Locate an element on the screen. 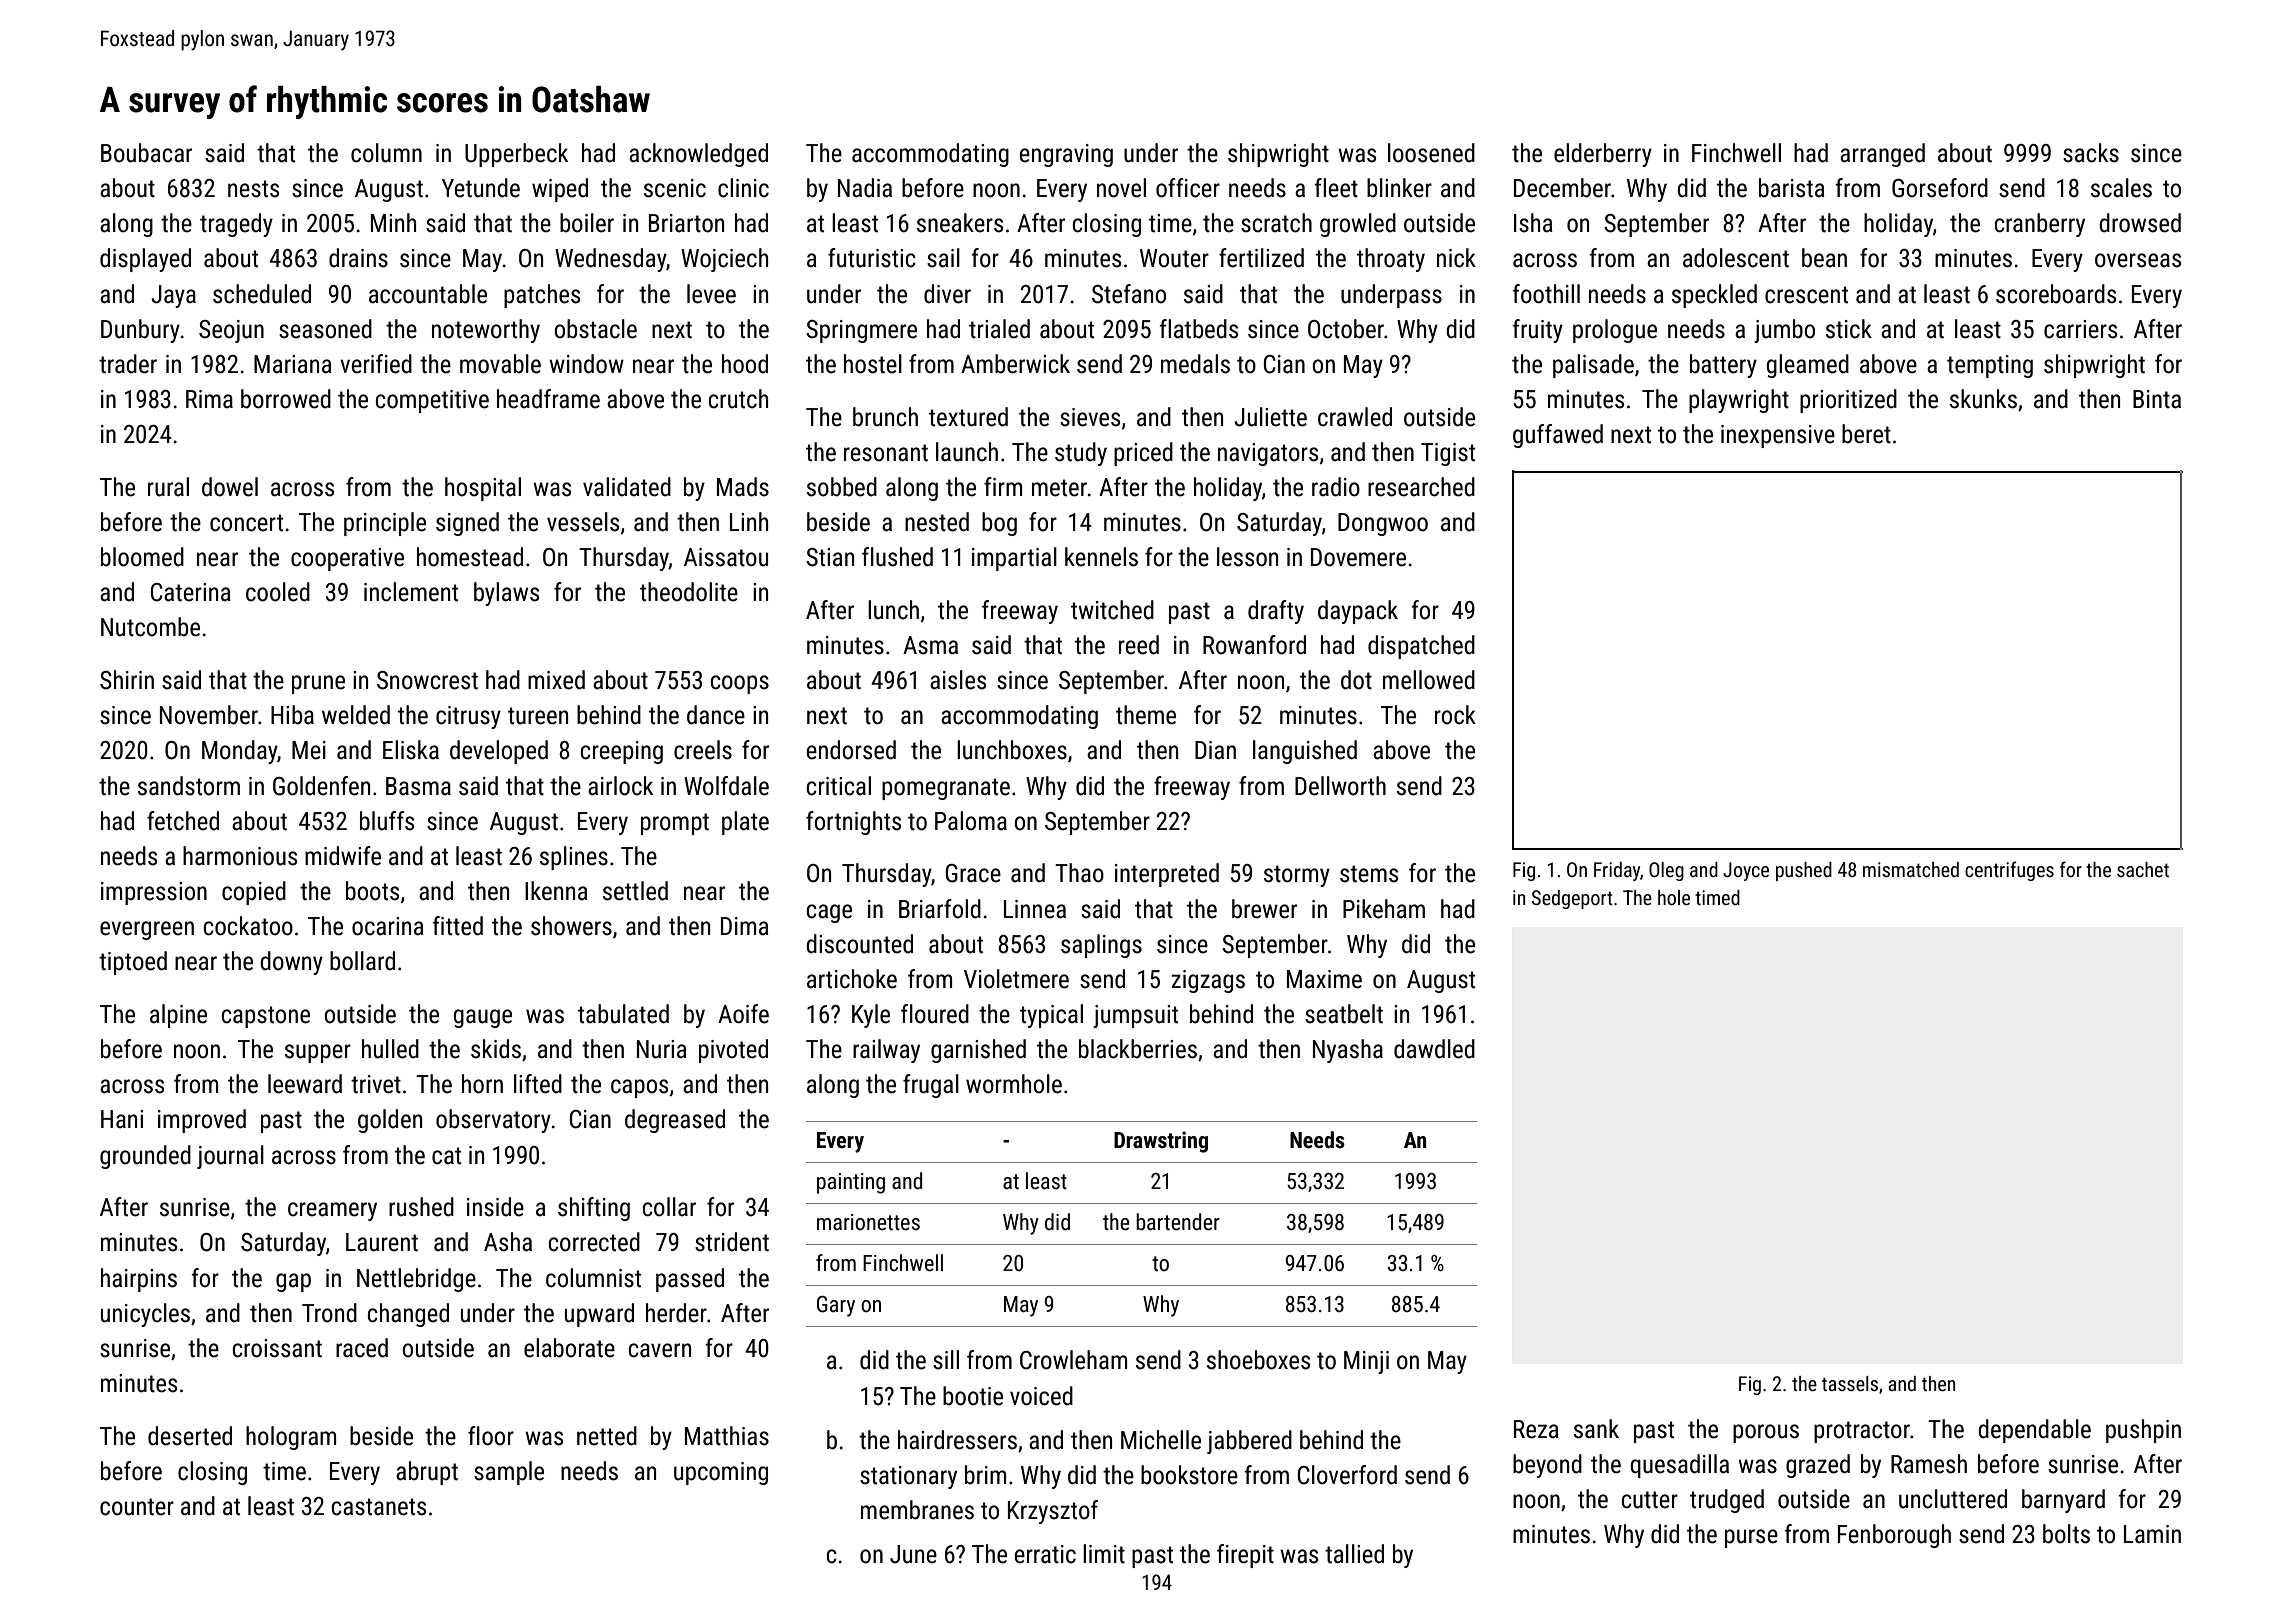 This screenshot has height=1614, width=2282. loosened is located at coordinates (1431, 153).
